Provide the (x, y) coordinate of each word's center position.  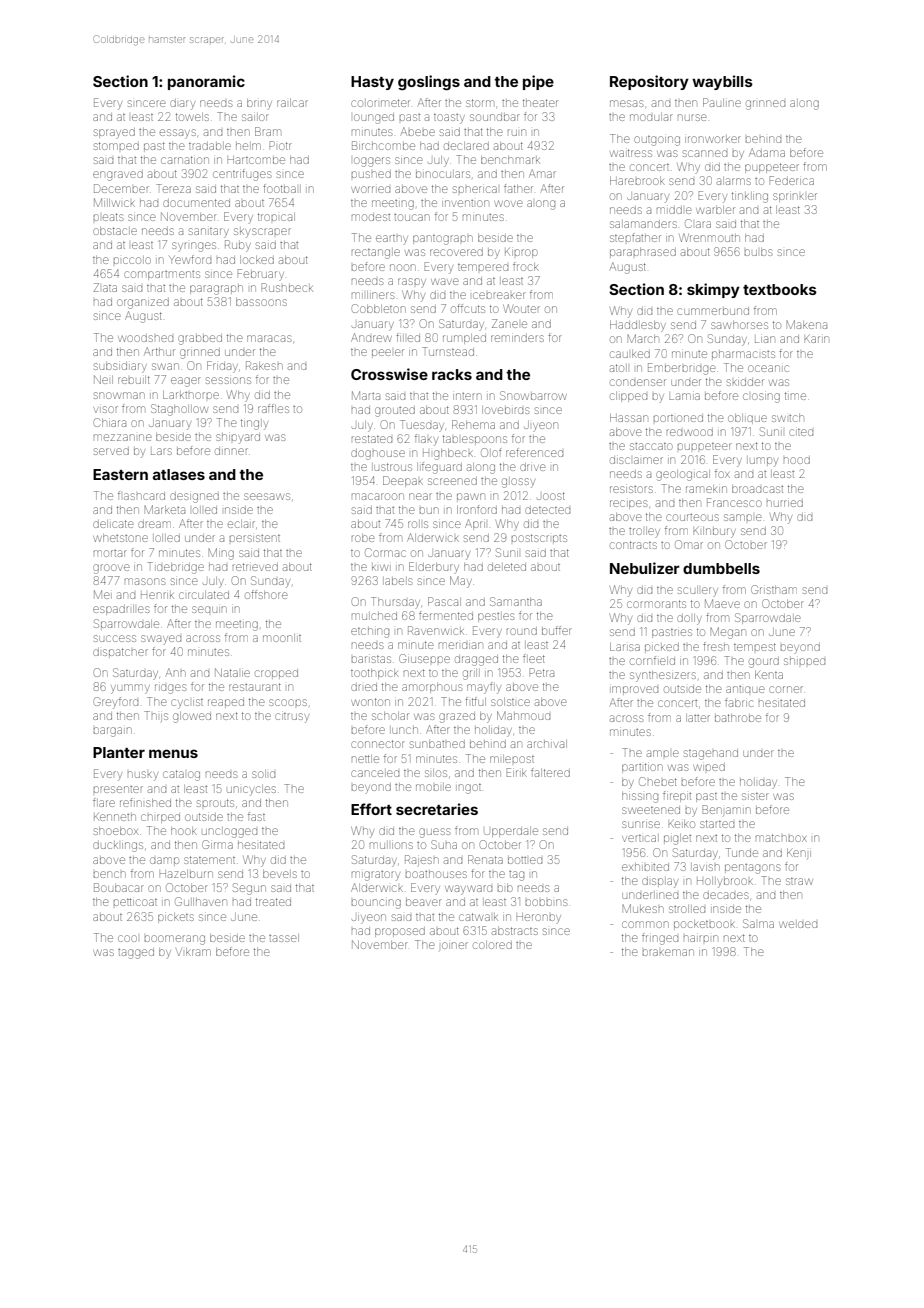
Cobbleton (379, 308)
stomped (116, 146)
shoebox (116, 831)
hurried (785, 503)
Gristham (774, 589)
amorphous (432, 688)
